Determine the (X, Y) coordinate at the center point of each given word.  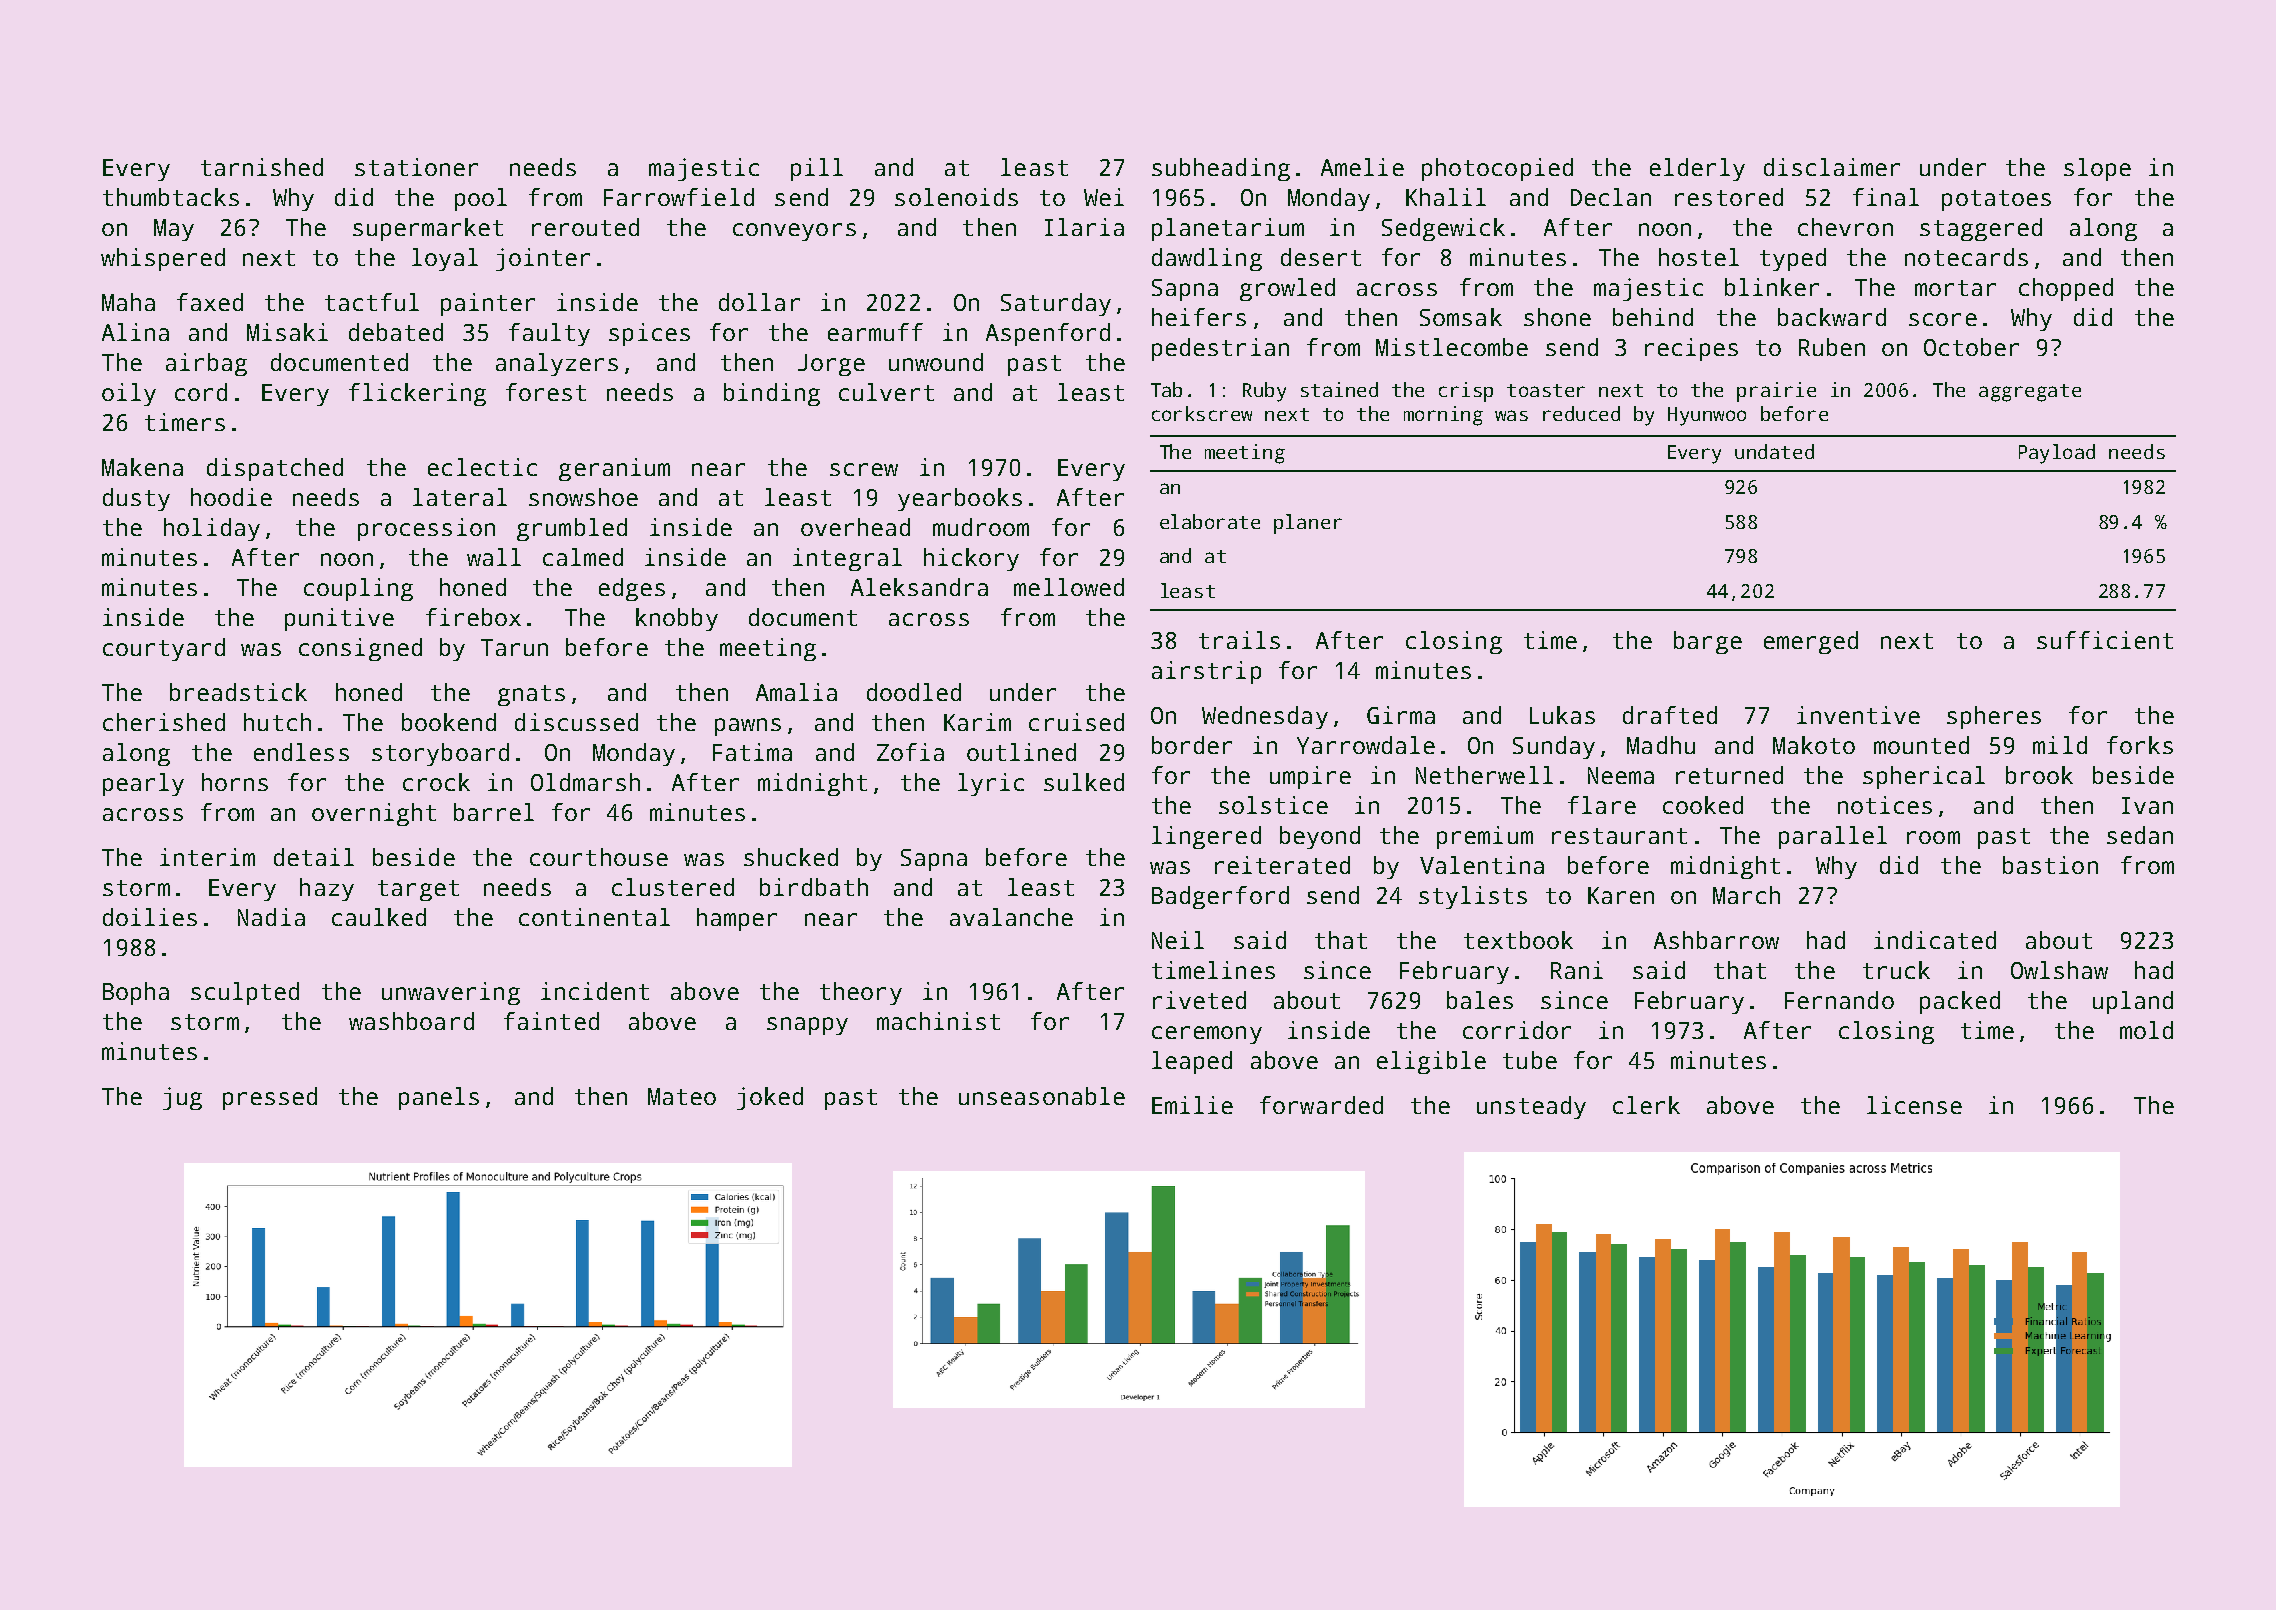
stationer (416, 167)
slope (2097, 169)
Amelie (1362, 167)
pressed (270, 1098)
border (1192, 745)
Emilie (1192, 1105)
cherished (164, 722)
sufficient (2105, 640)
